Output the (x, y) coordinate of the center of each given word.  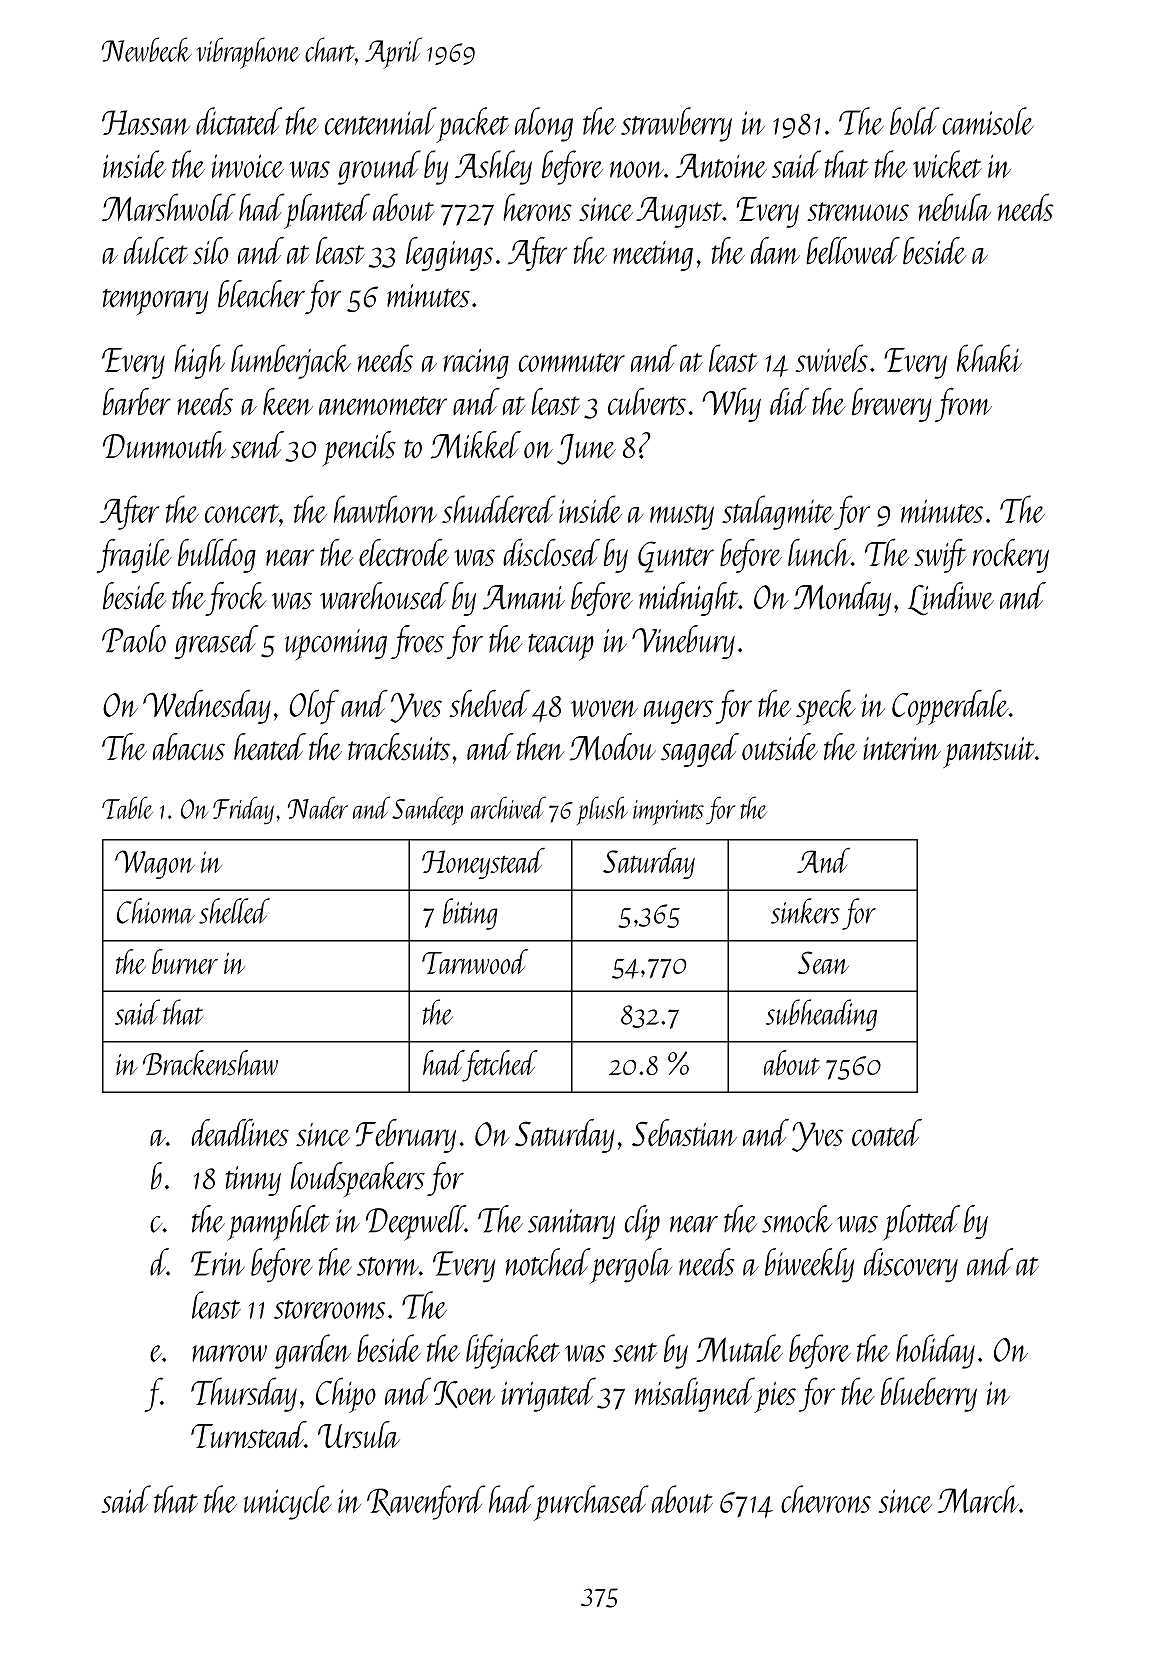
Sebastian (684, 1133)
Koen (464, 1394)
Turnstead (248, 1434)
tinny (253, 1181)
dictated (239, 121)
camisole (988, 121)
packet (473, 125)
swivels (832, 358)
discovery (911, 1265)
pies (775, 1397)
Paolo (134, 639)
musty (682, 517)
